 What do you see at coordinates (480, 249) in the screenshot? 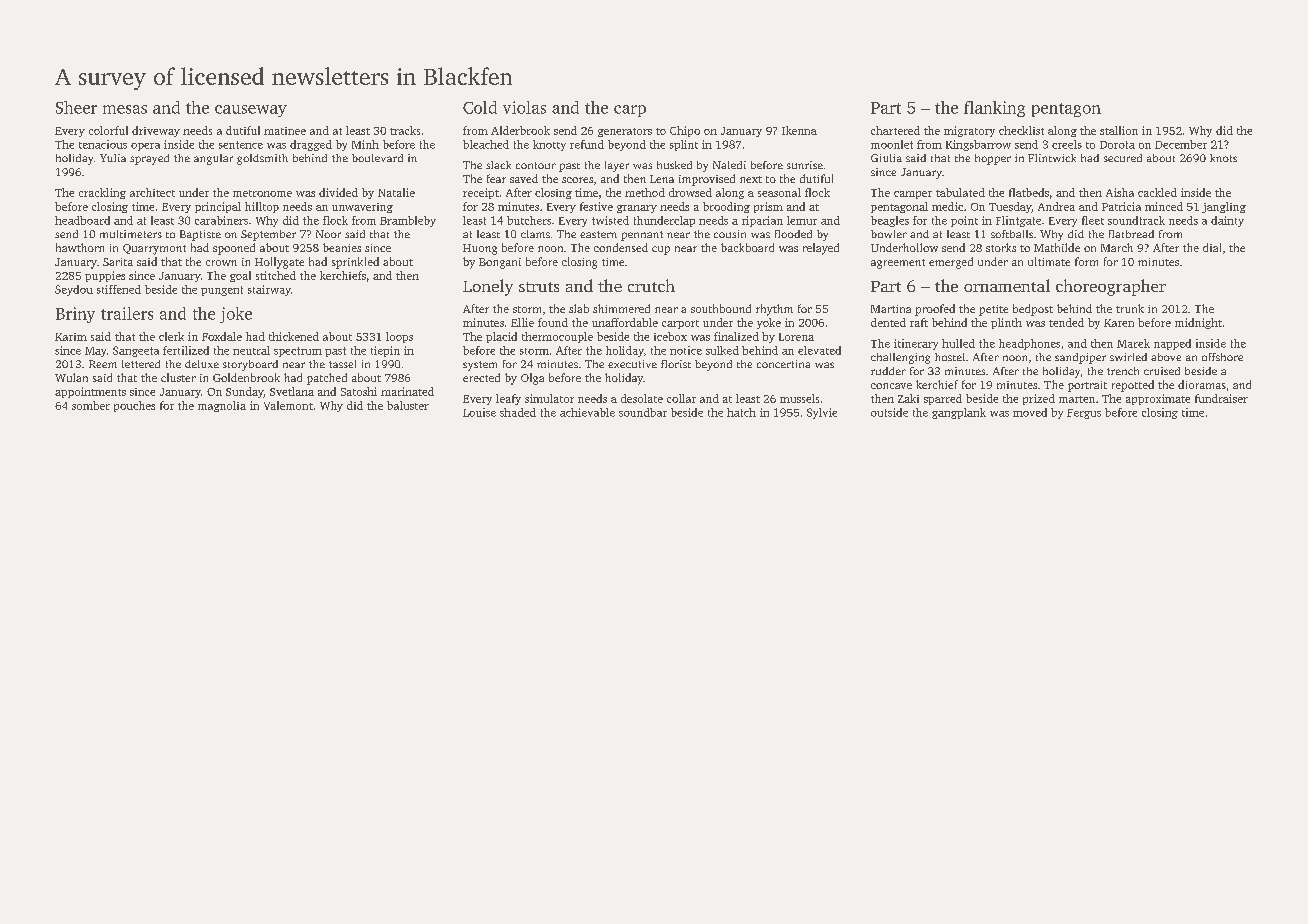
I see `Huong` at bounding box center [480, 249].
